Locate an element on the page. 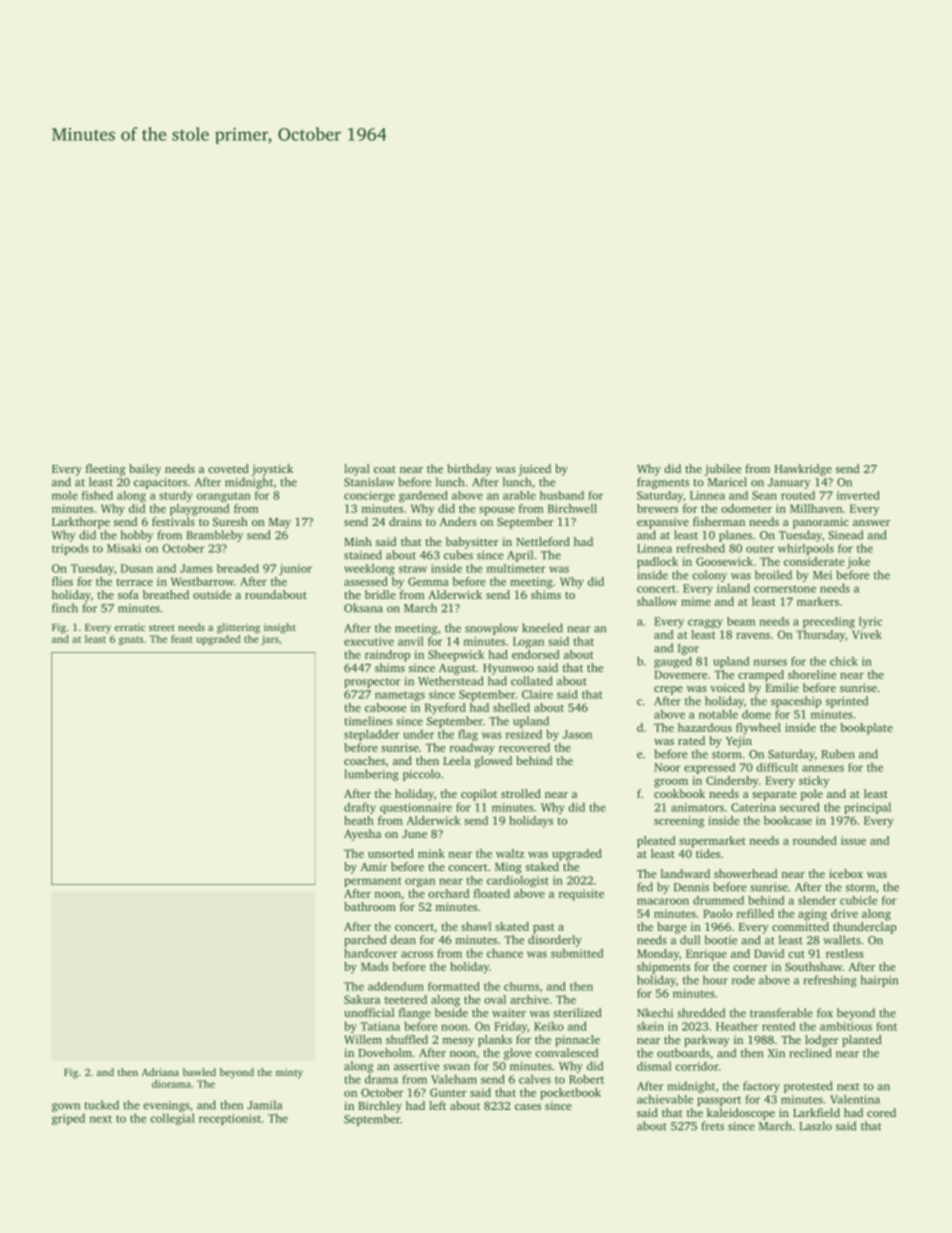 The image size is (952, 1233). Anders is located at coordinates (458, 521).
